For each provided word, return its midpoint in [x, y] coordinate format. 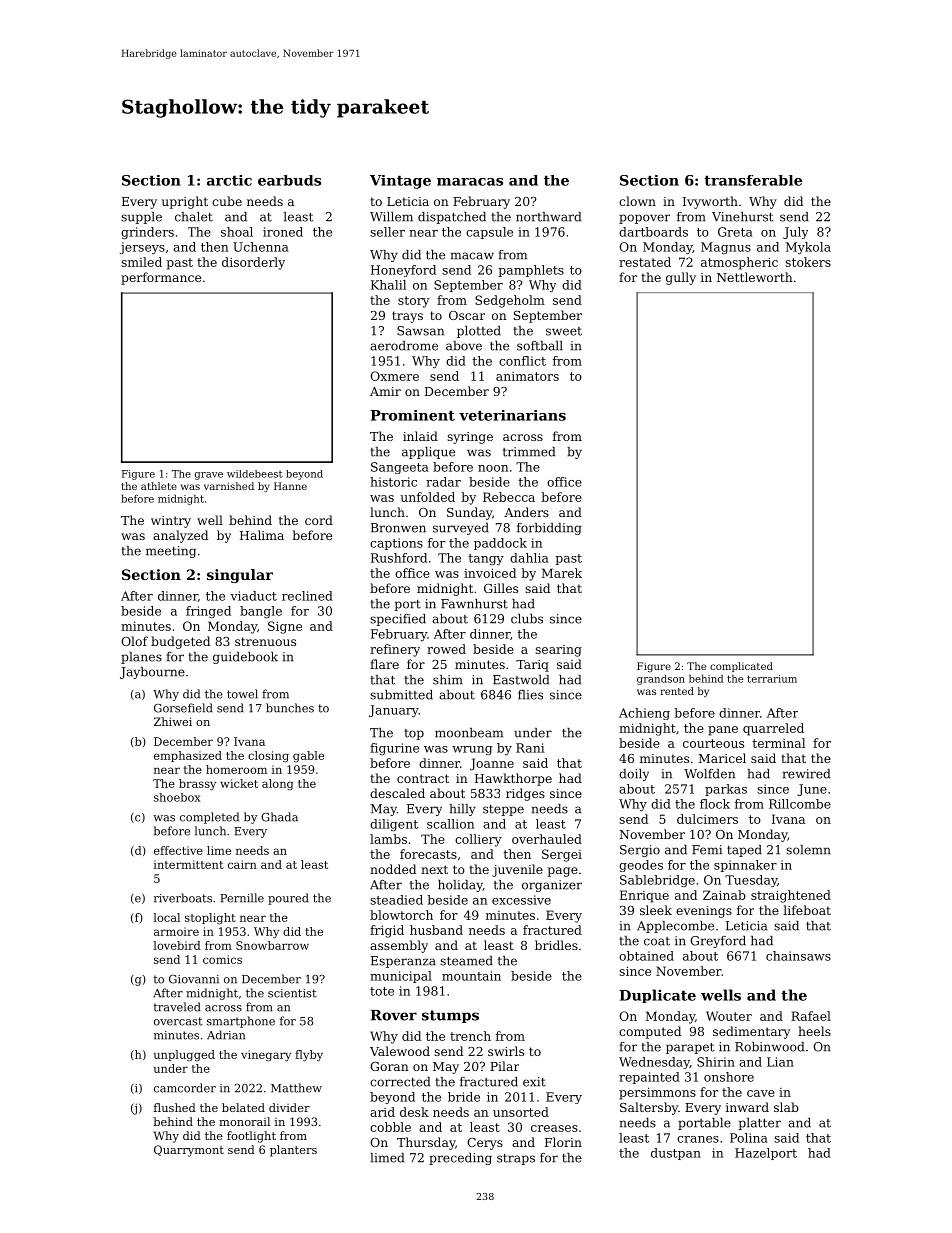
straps [516, 1159]
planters [293, 1151]
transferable [753, 180]
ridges [525, 794]
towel [242, 694]
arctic [229, 180]
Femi [707, 850]
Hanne [290, 486]
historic [393, 482]
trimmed [529, 452]
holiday [460, 886]
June [812, 790]
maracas [470, 182]
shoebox [177, 797]
